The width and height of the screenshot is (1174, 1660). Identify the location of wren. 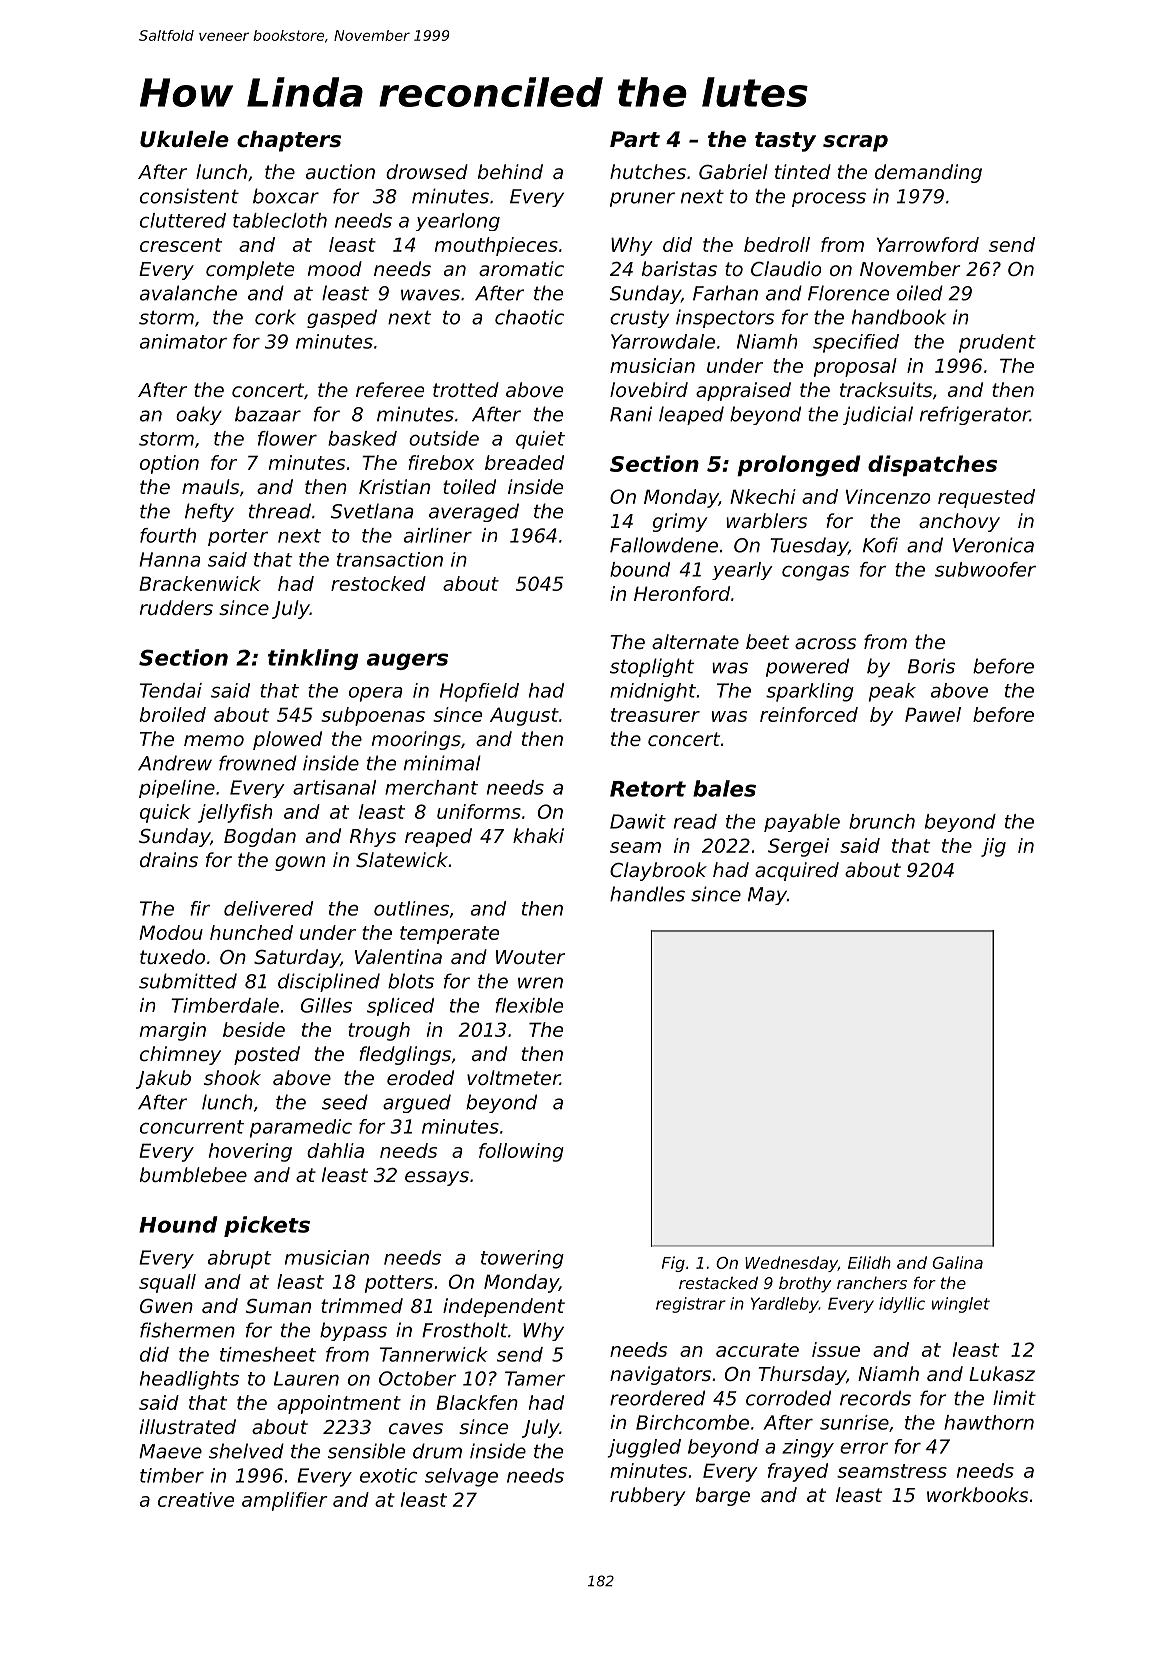
(540, 983).
